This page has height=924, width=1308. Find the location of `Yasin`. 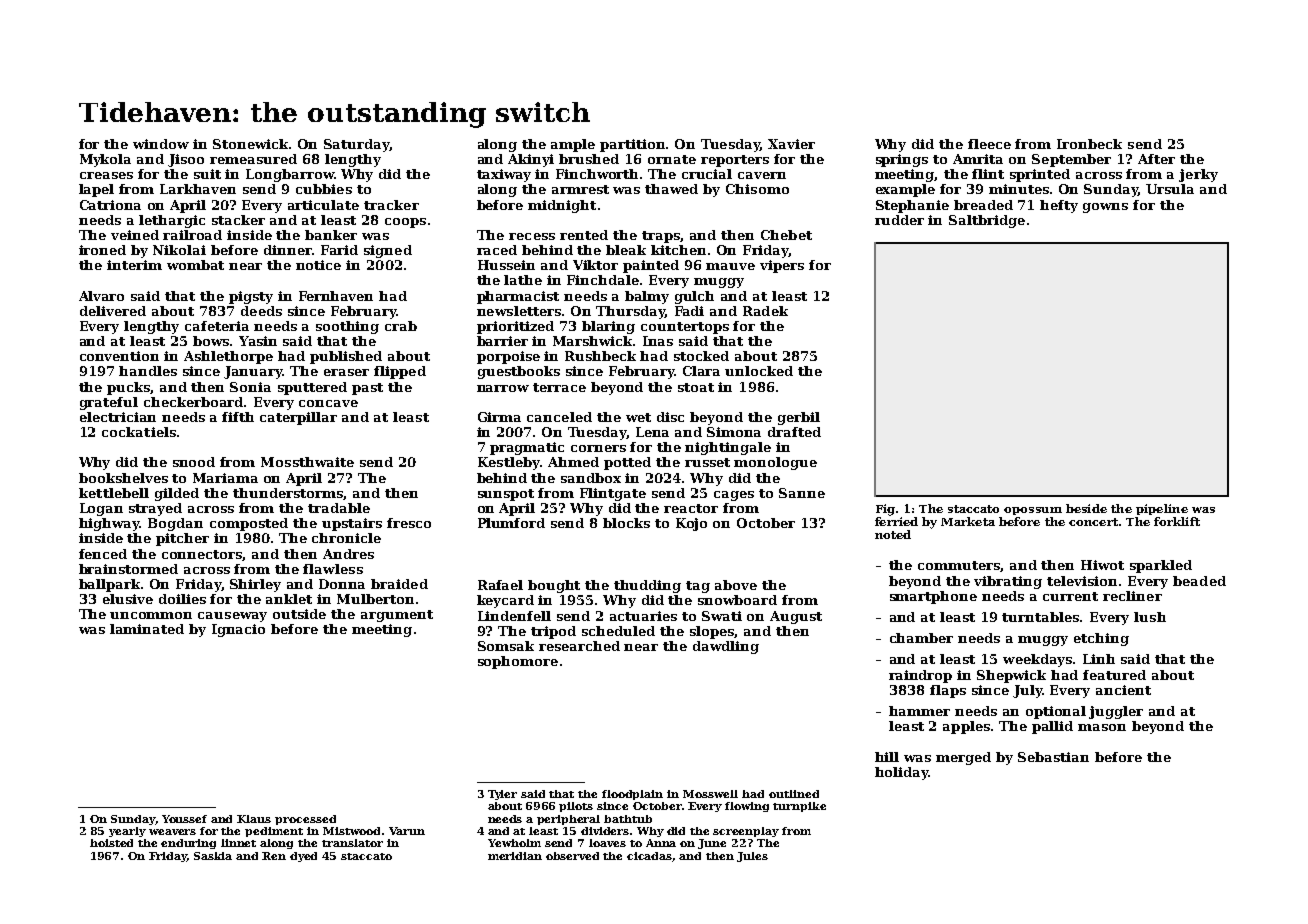

Yasin is located at coordinates (258, 341).
